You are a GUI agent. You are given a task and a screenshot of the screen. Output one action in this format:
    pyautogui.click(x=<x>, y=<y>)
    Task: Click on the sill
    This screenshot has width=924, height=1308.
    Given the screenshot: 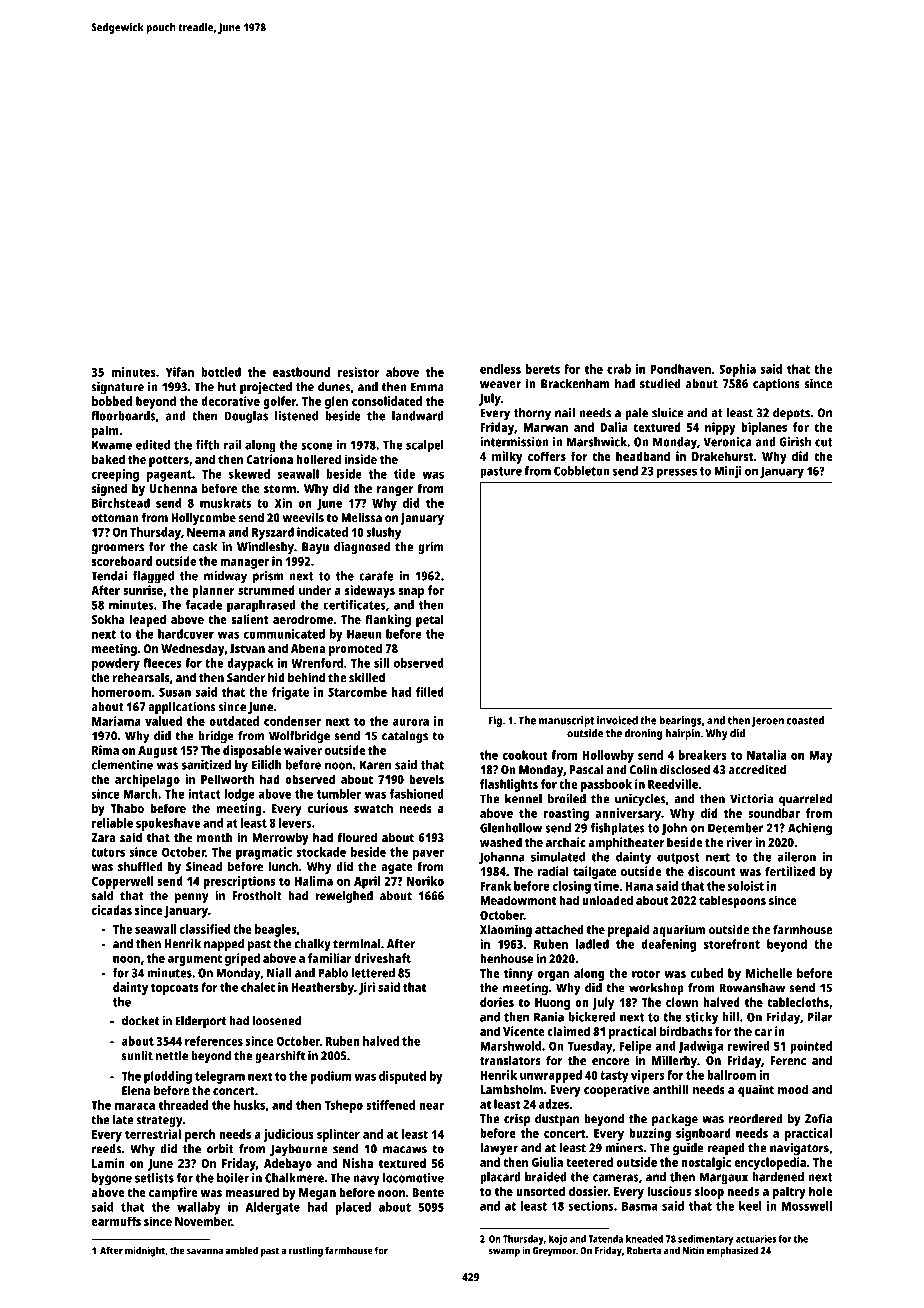 What is the action you would take?
    pyautogui.click(x=381, y=663)
